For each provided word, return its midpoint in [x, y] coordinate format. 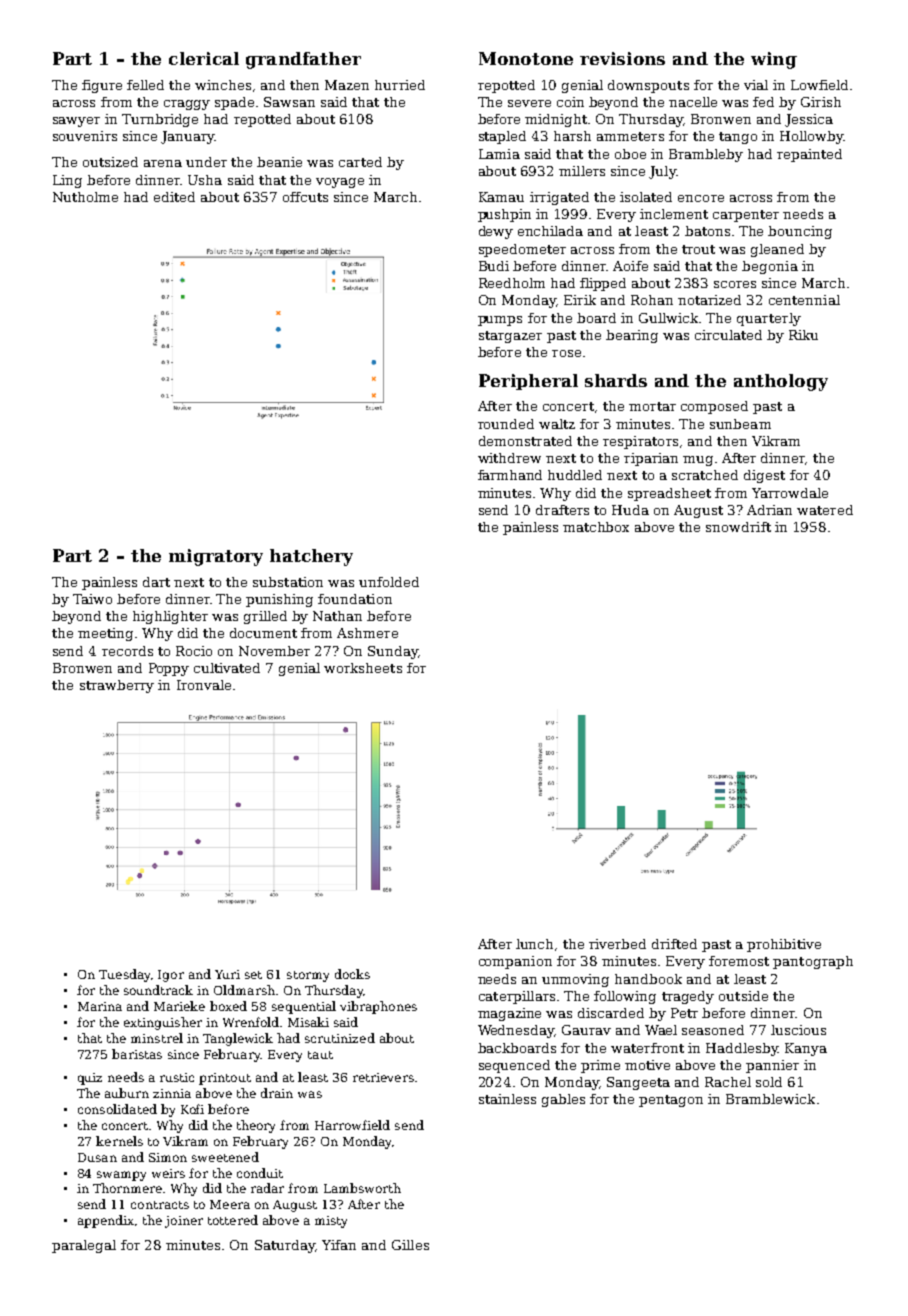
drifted [674, 944]
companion [515, 962]
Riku [803, 335]
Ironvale [204, 685]
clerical [204, 58]
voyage [340, 183]
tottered [233, 1220]
